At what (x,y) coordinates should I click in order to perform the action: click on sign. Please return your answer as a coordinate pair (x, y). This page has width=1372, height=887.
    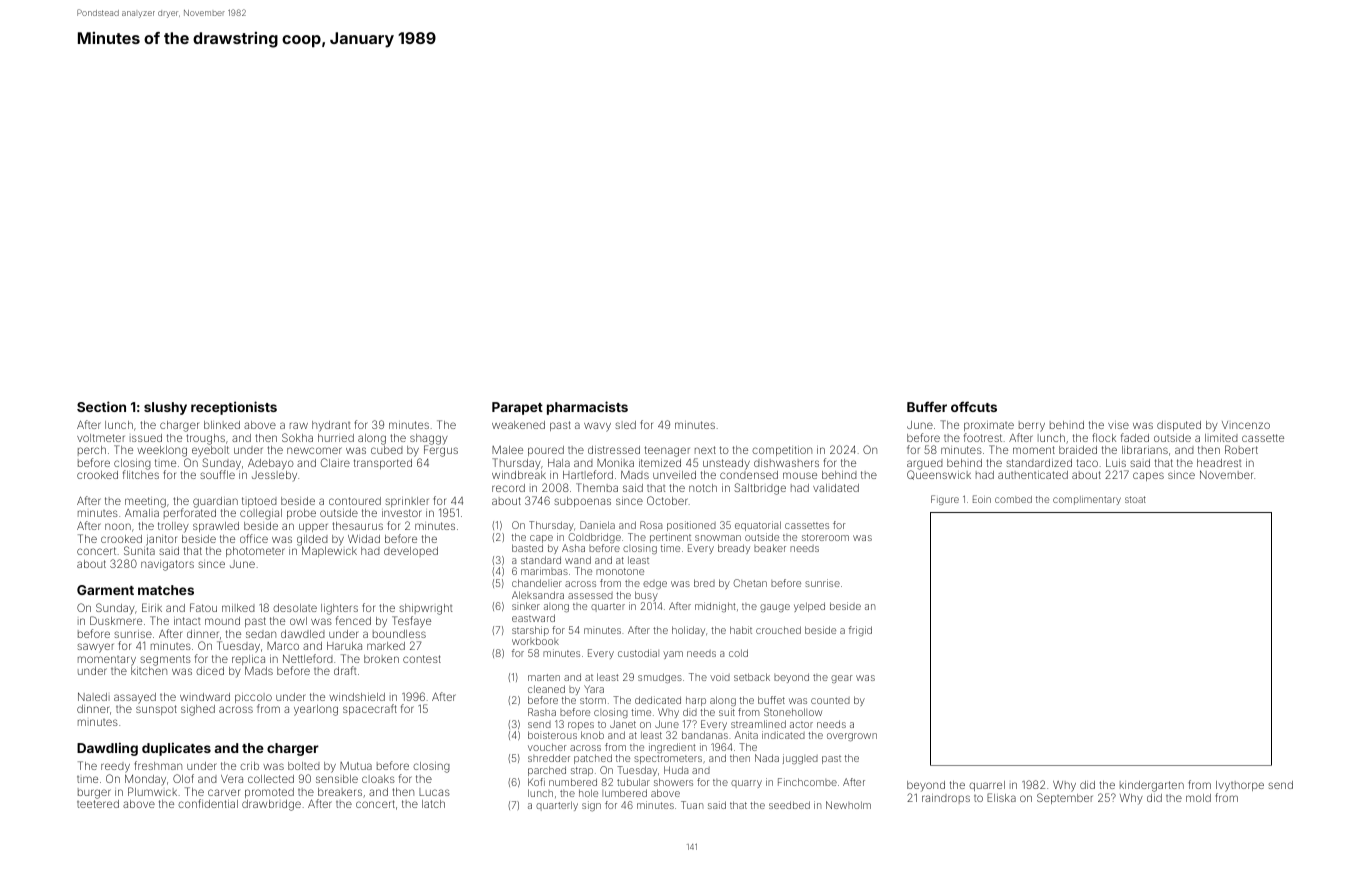
    Looking at the image, I should click on (591, 806).
